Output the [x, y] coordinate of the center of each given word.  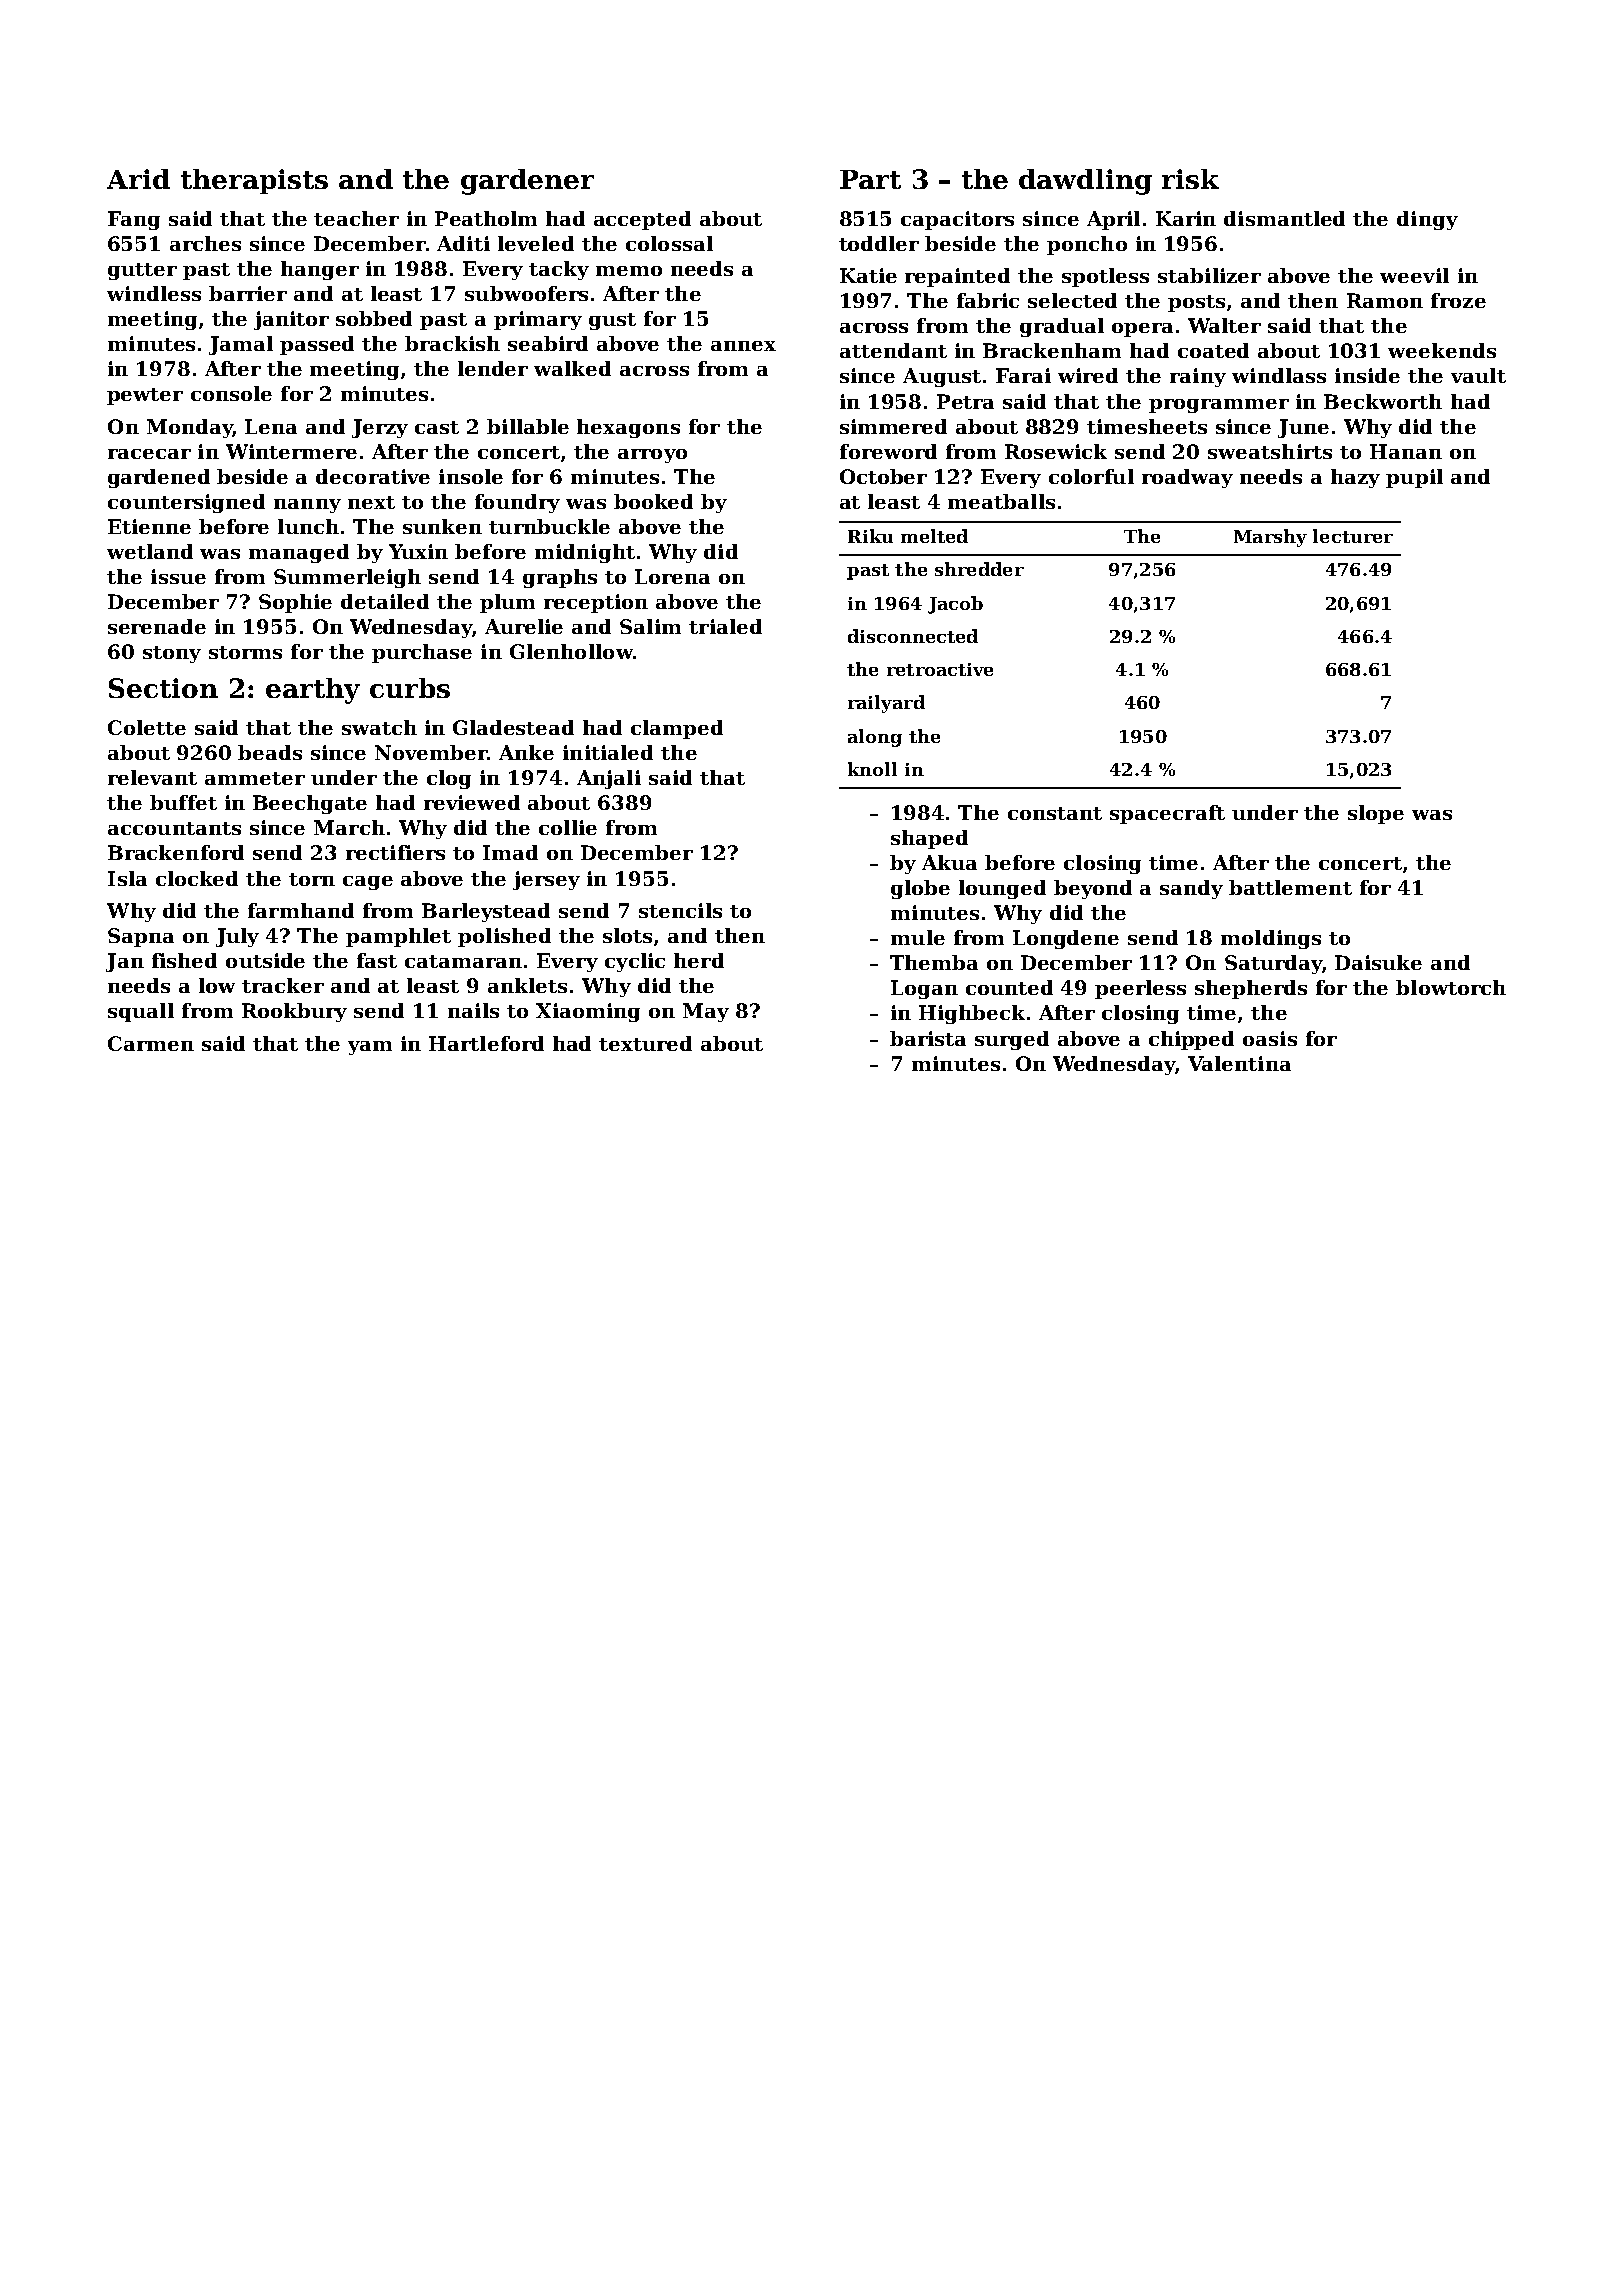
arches [205, 243]
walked [572, 368]
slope [1376, 814]
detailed [385, 601]
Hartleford [486, 1043]
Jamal [241, 345]
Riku [870, 536]
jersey [546, 880]
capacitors [957, 220]
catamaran [463, 961]
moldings [1271, 939]
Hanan [1406, 451]
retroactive [940, 669]
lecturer [1353, 536]
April [1113, 220]
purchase [422, 653]
